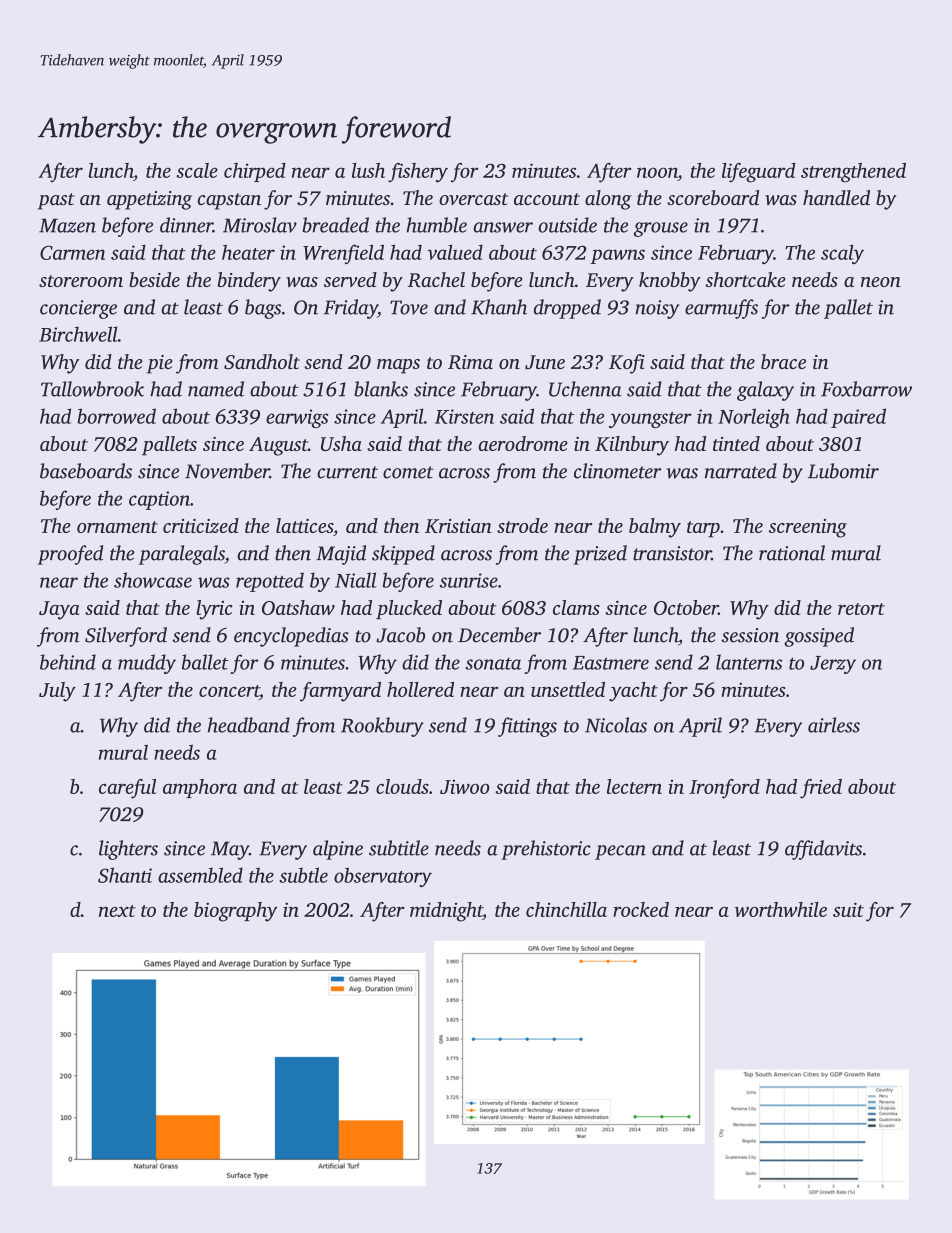  I want to click on past, so click(56, 201).
